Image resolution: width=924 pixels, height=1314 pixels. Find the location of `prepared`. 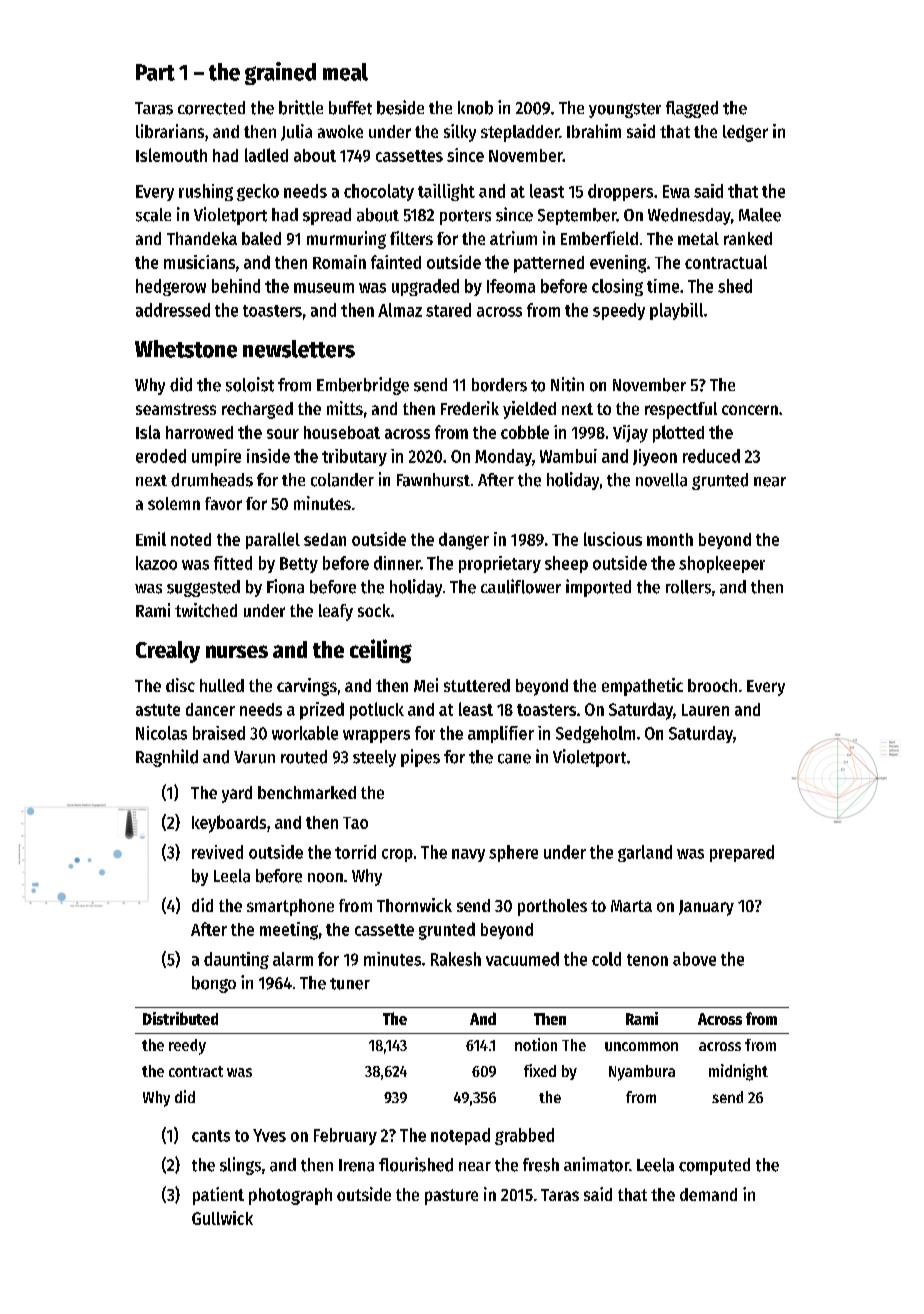

prepared is located at coordinates (742, 853).
